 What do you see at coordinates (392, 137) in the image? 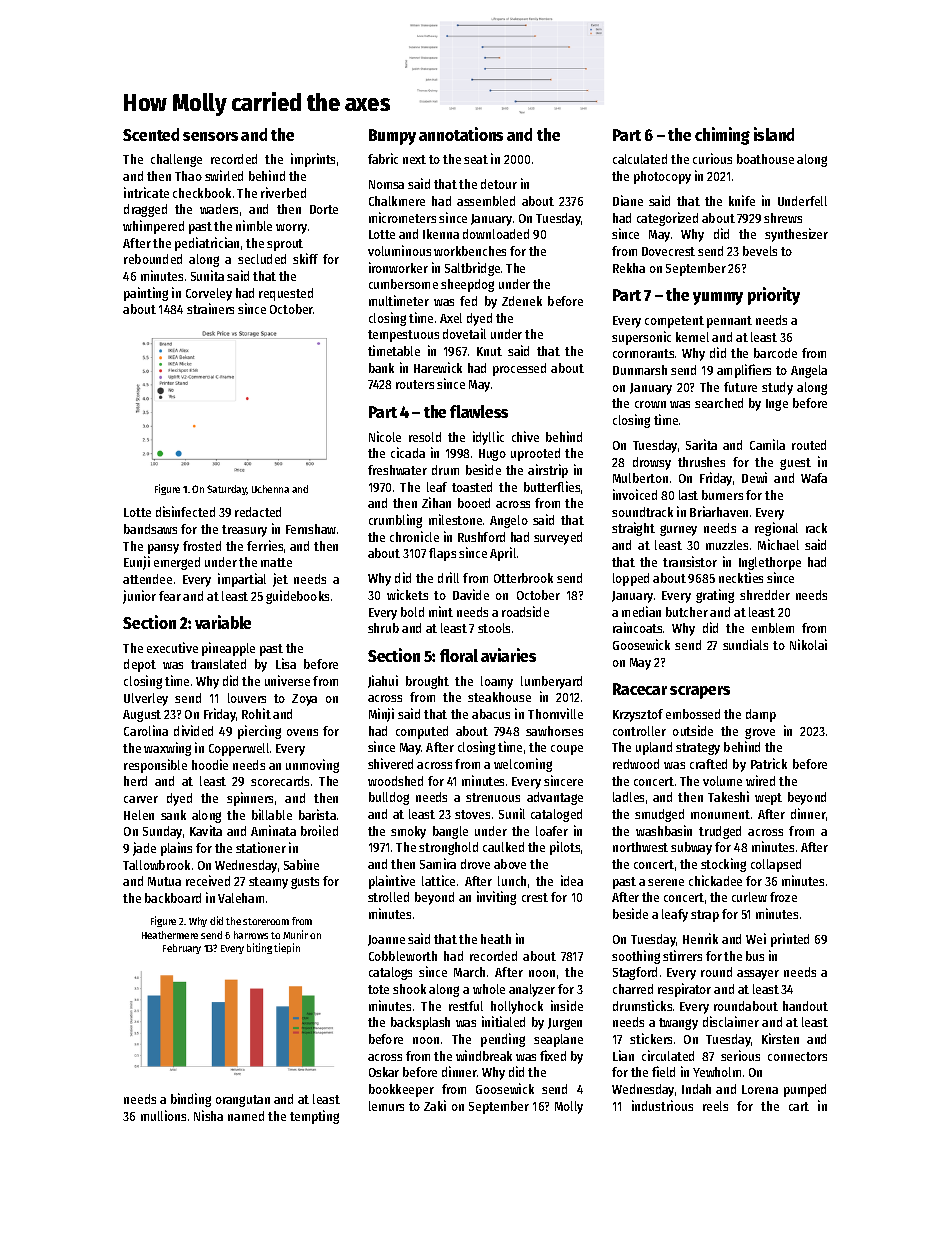
I see `Bumpy` at bounding box center [392, 137].
